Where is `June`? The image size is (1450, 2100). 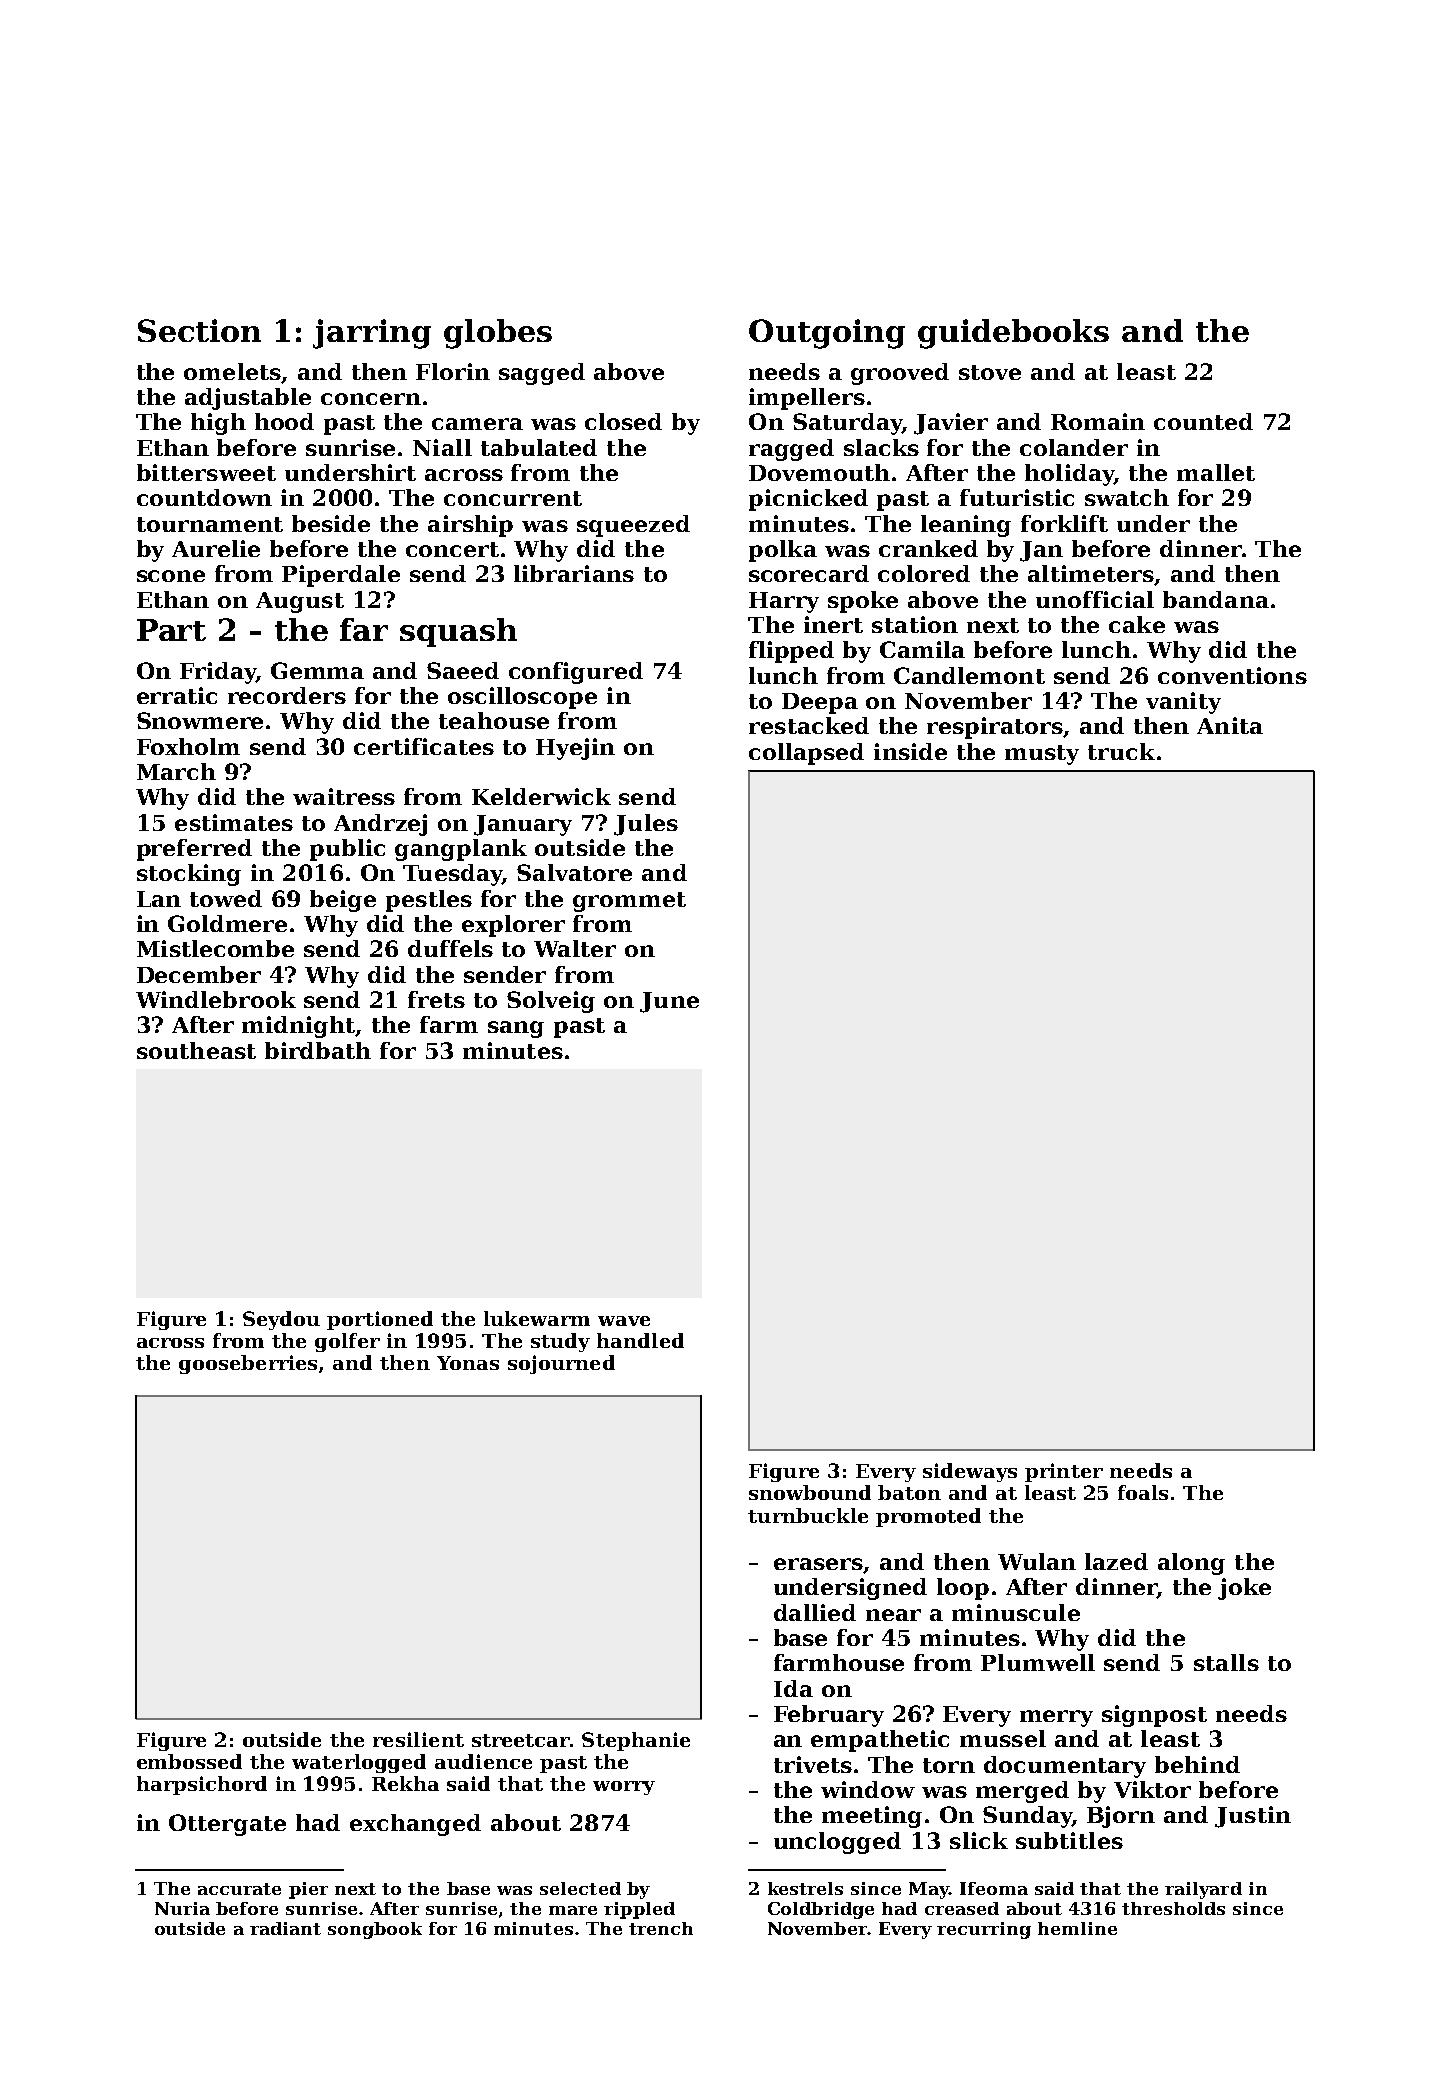 June is located at coordinates (669, 1002).
